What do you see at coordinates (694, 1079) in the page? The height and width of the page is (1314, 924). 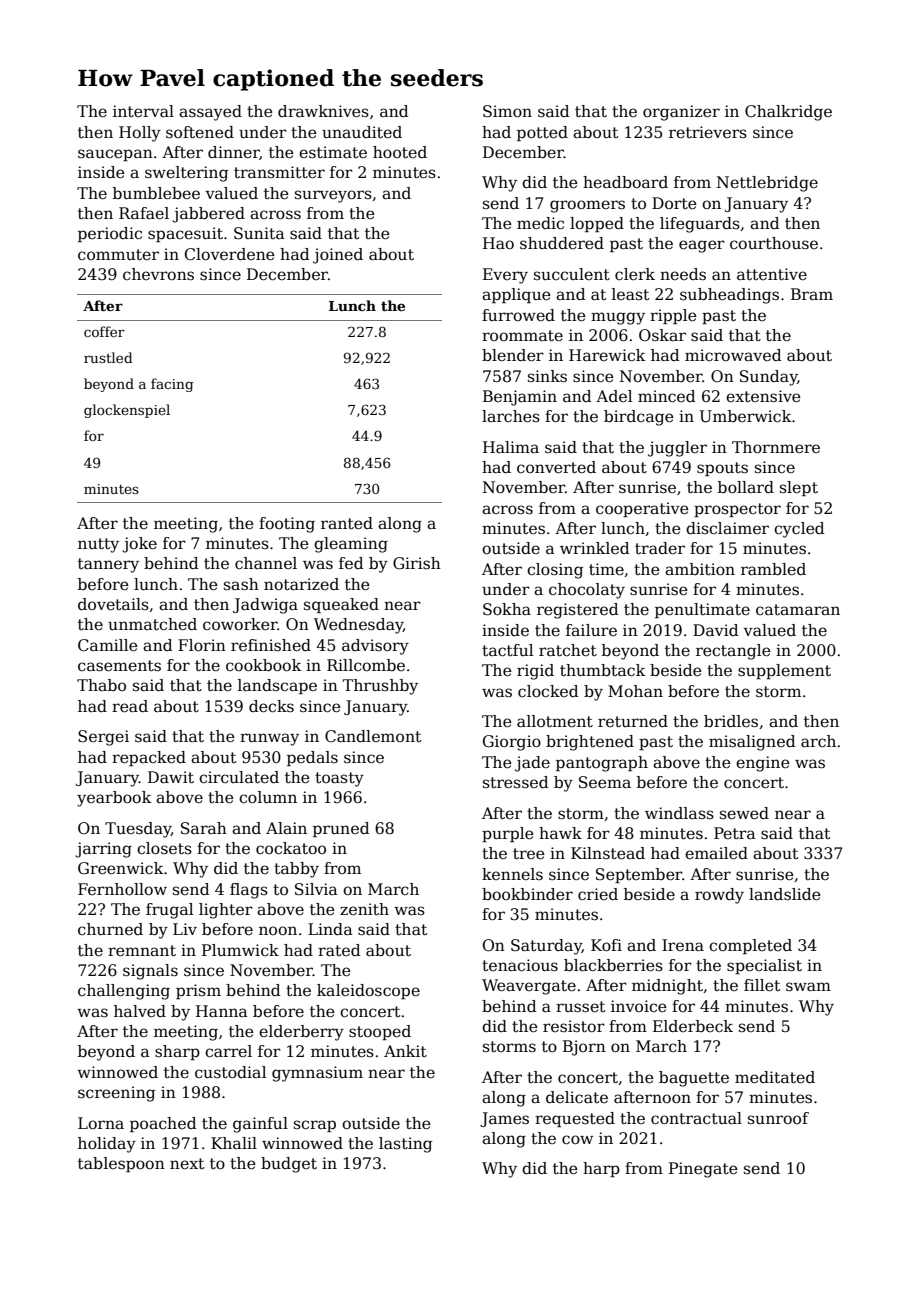 I see `baguette` at bounding box center [694, 1079].
